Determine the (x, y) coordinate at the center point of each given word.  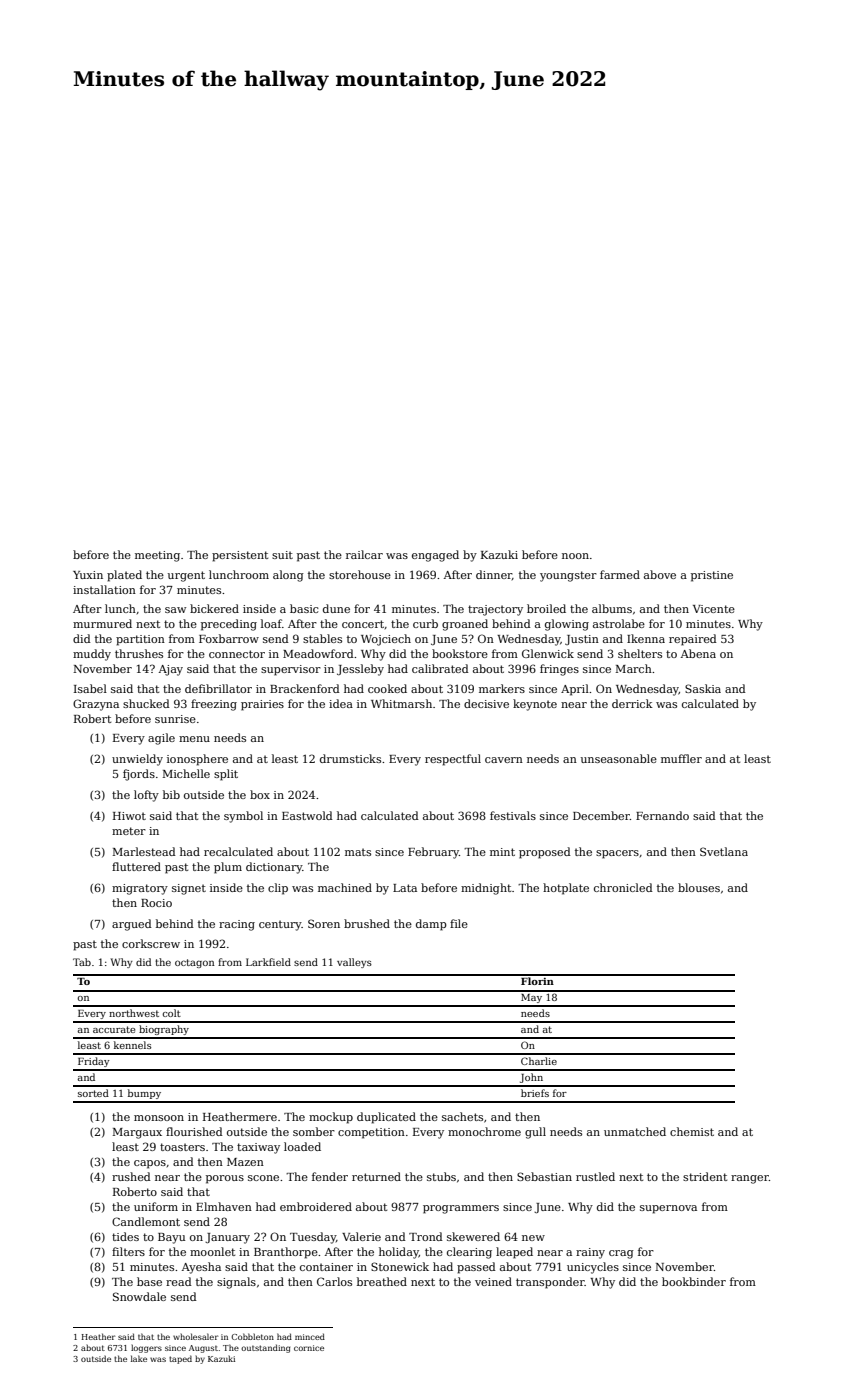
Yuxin (88, 575)
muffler (681, 758)
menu (194, 739)
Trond (426, 1236)
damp (431, 925)
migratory (140, 889)
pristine (712, 576)
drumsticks (350, 758)
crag (621, 1254)
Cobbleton (253, 1336)
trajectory (495, 610)
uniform (156, 1206)
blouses (699, 887)
